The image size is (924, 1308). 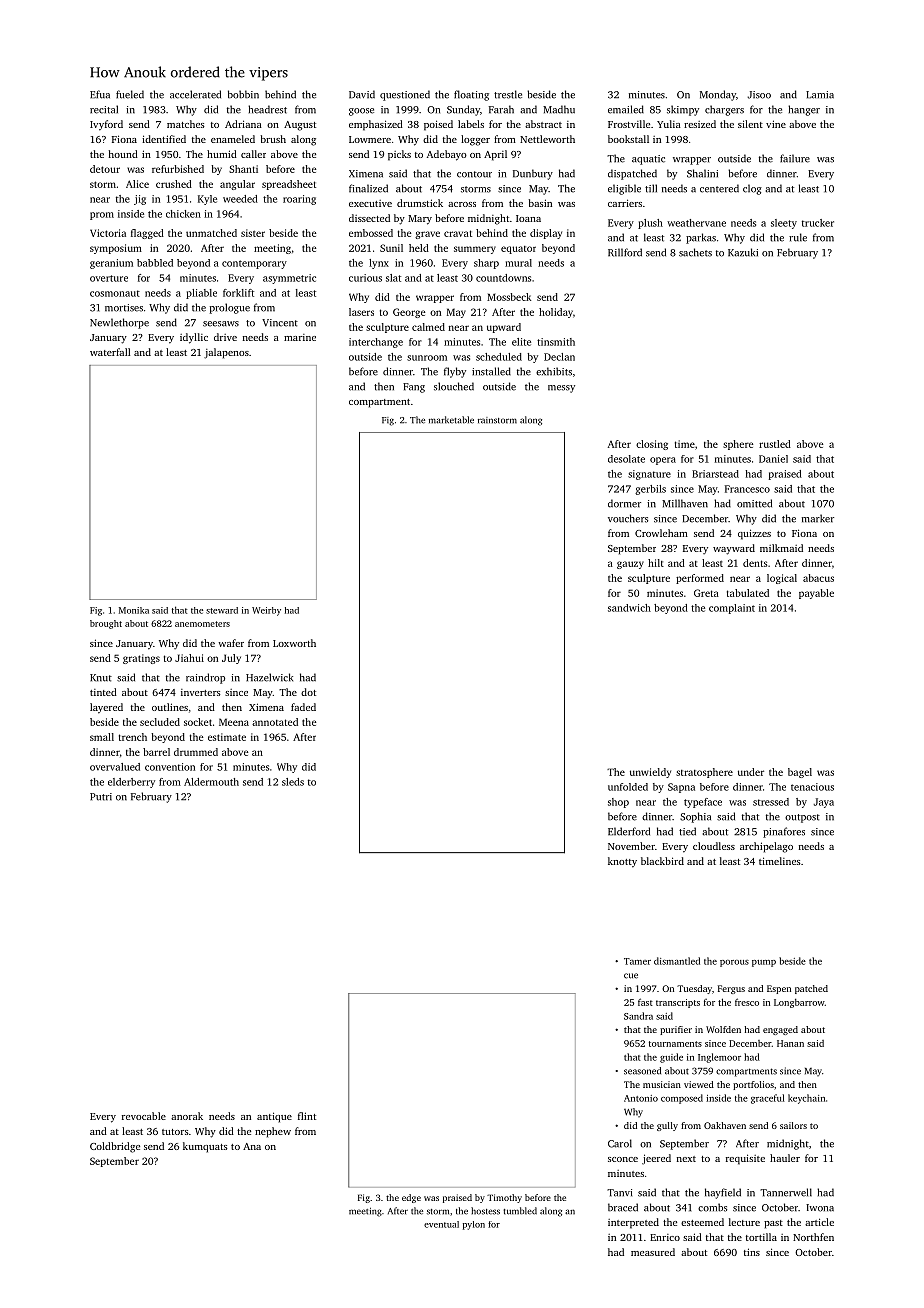 What do you see at coordinates (427, 235) in the image?
I see `grave` at bounding box center [427, 235].
